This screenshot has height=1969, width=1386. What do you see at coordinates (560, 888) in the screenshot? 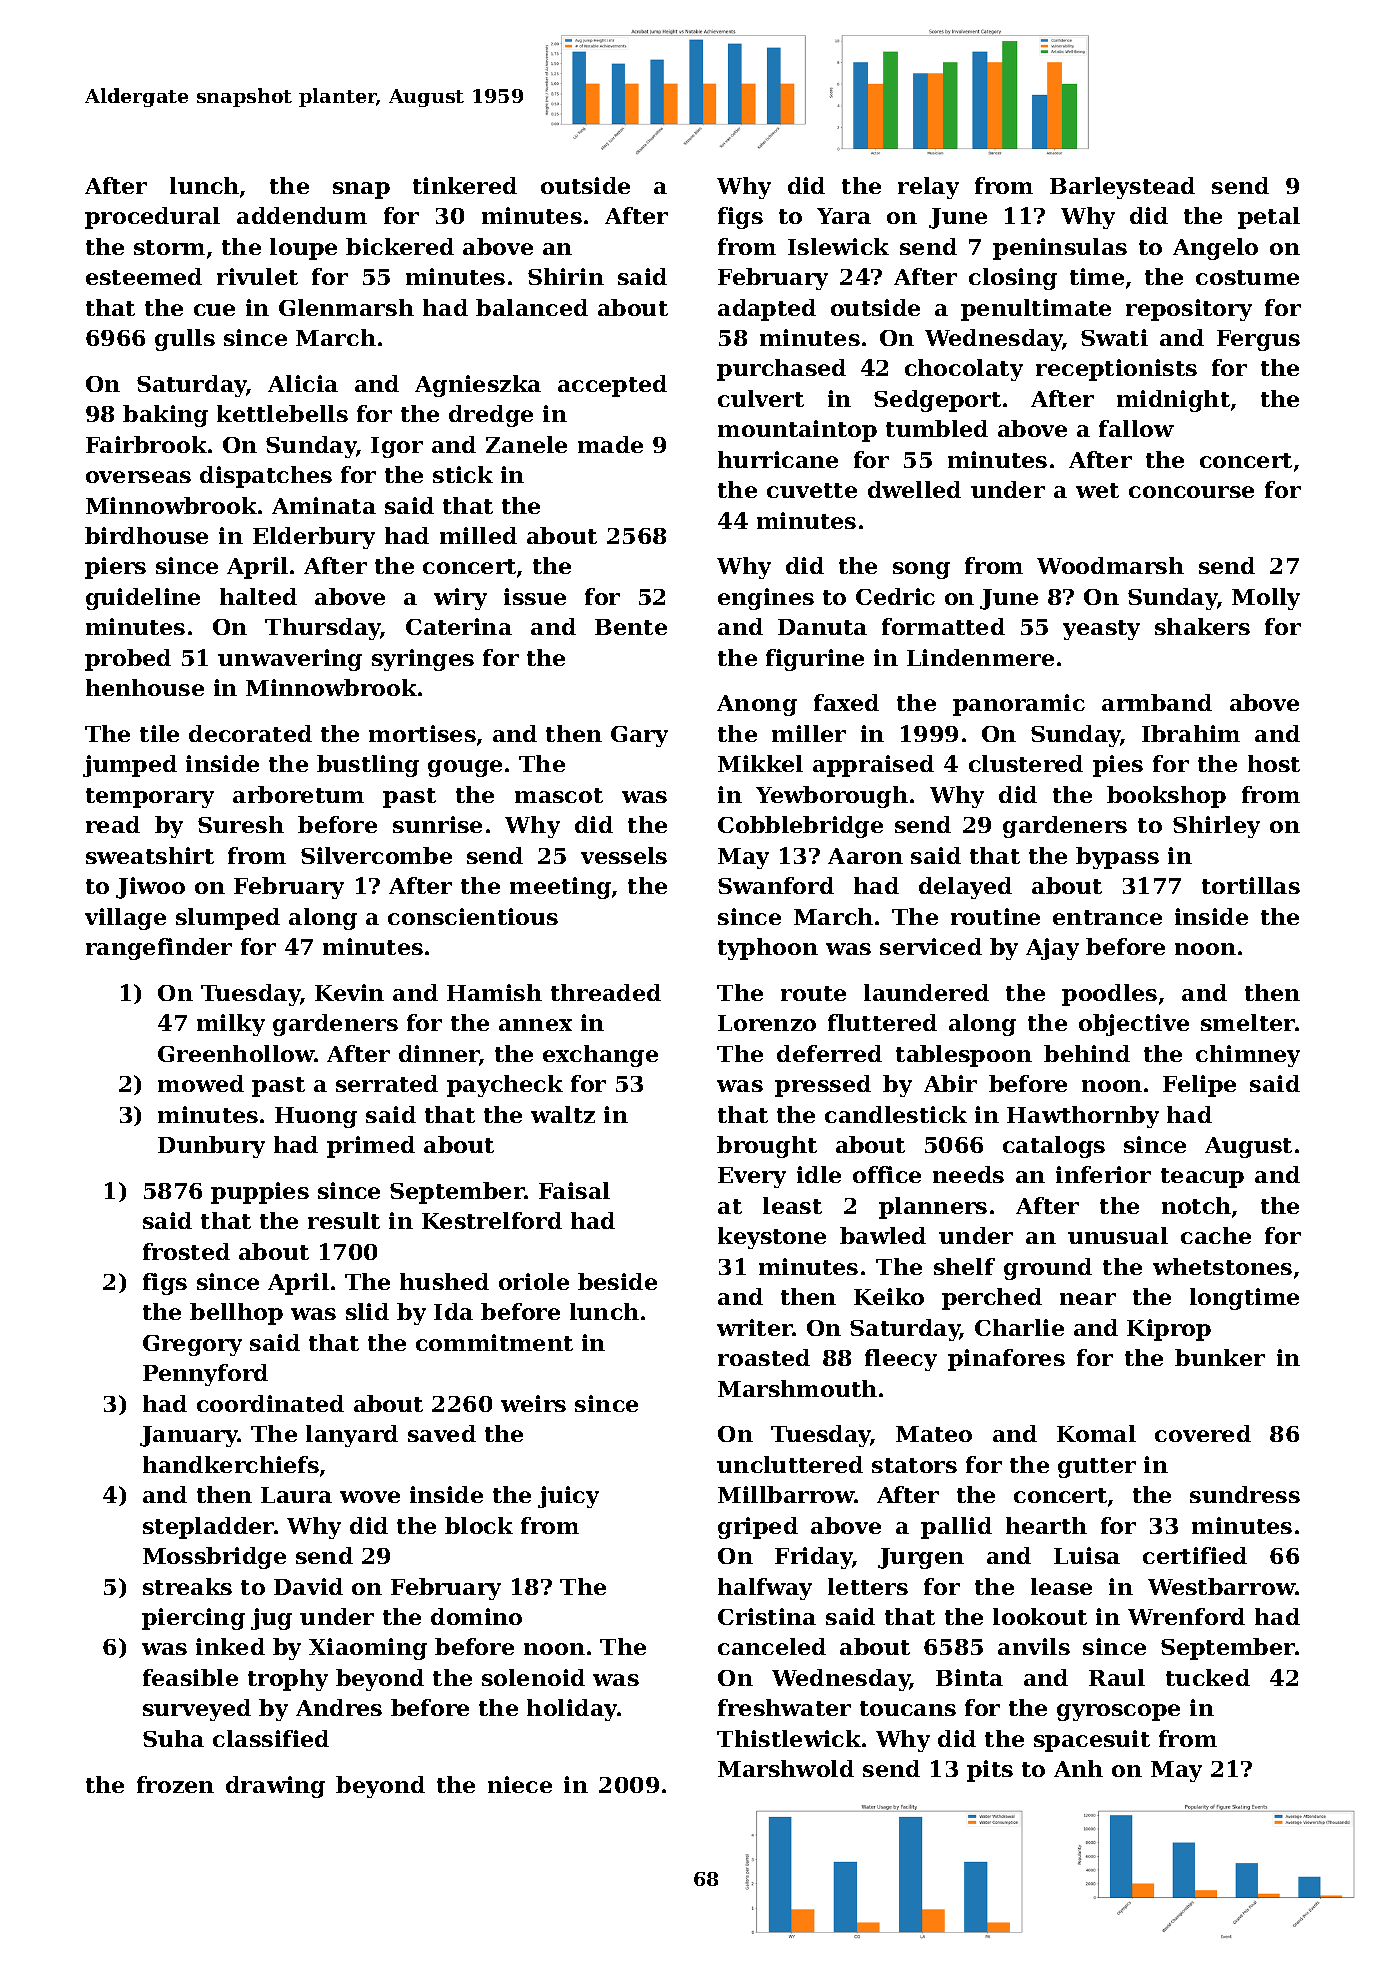
I see `meeting` at bounding box center [560, 888].
